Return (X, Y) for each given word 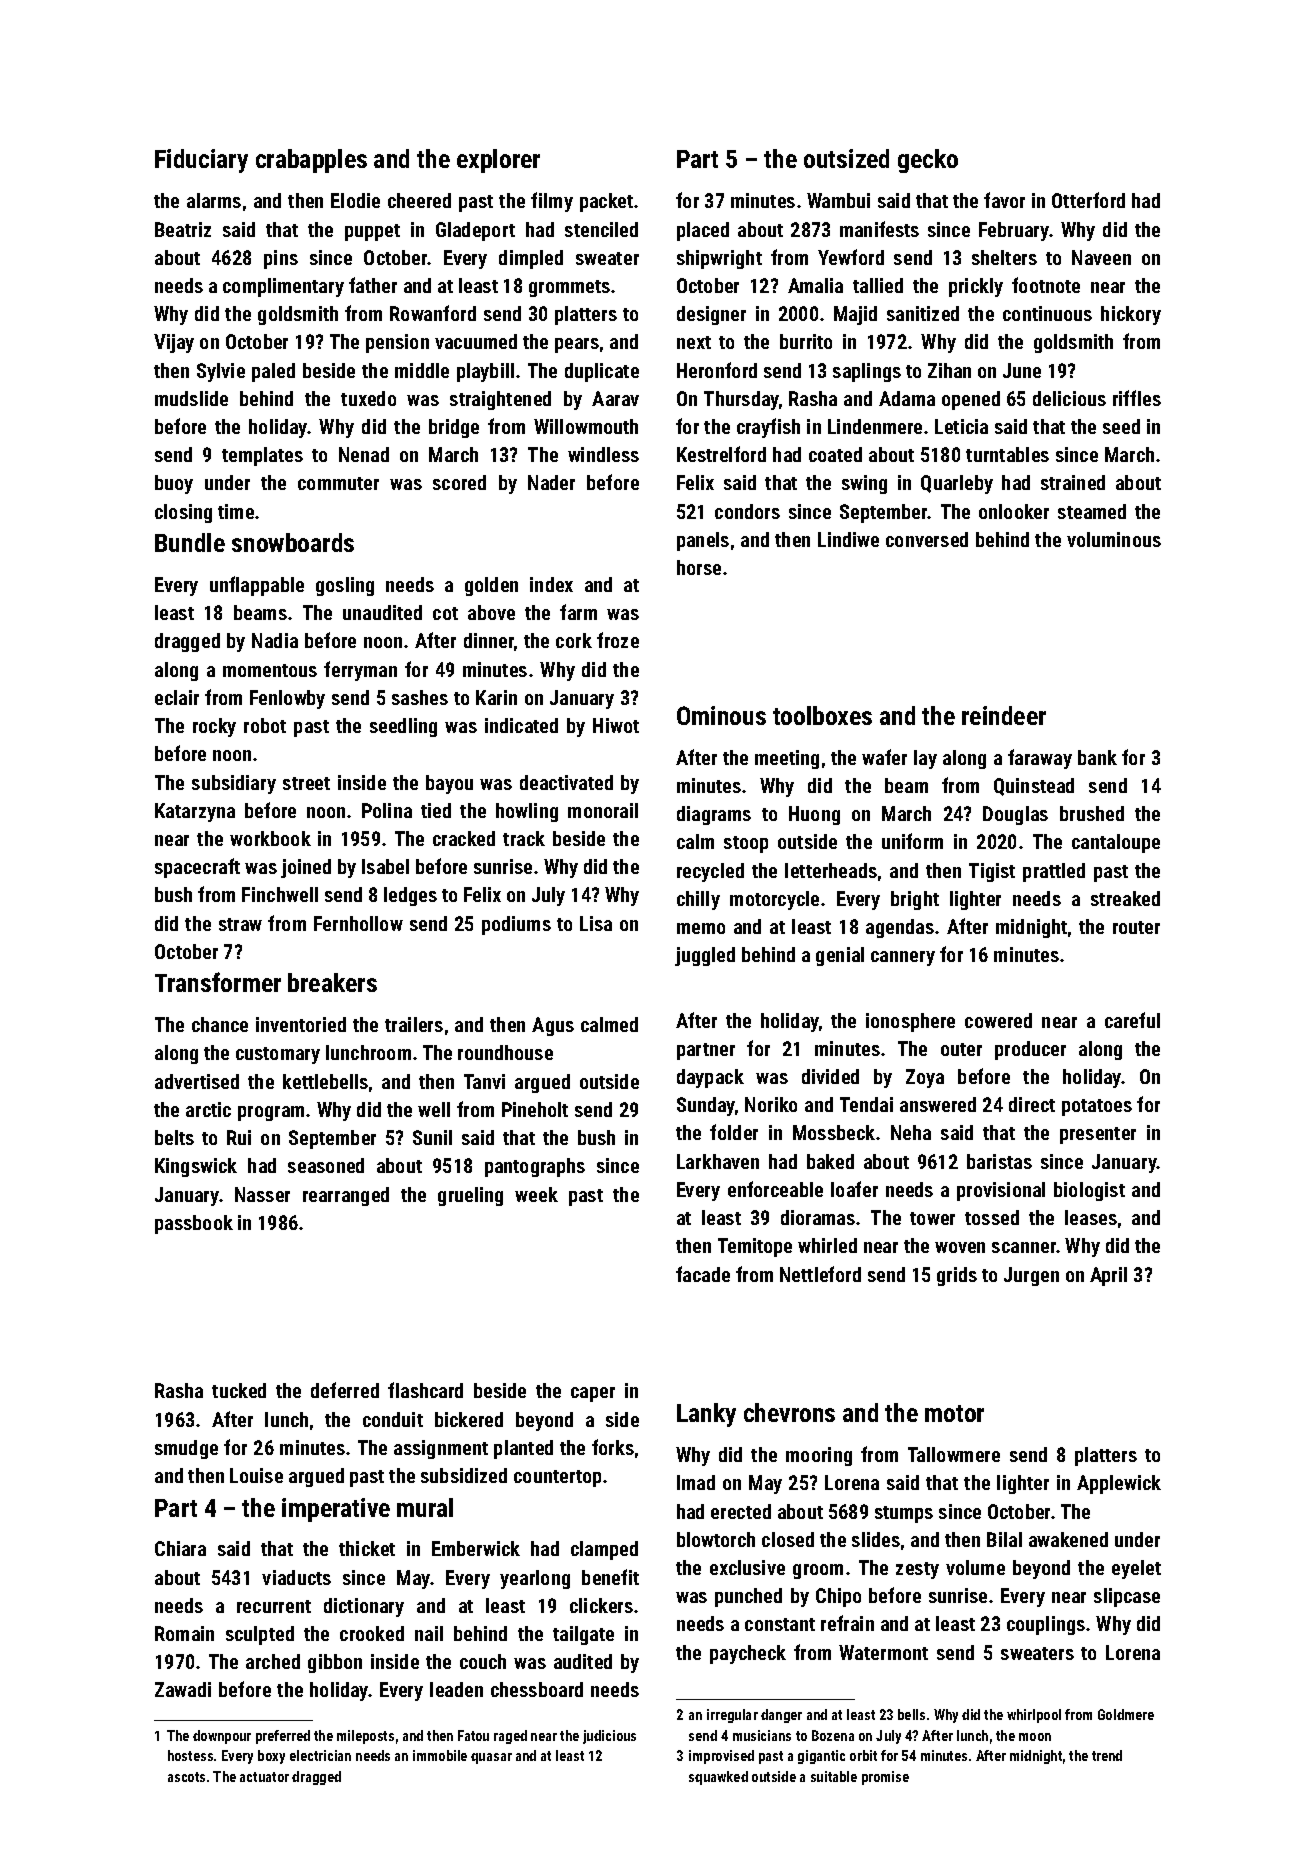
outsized (846, 158)
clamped (604, 1550)
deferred (345, 1390)
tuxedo (368, 398)
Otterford (1088, 200)
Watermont (883, 1652)
